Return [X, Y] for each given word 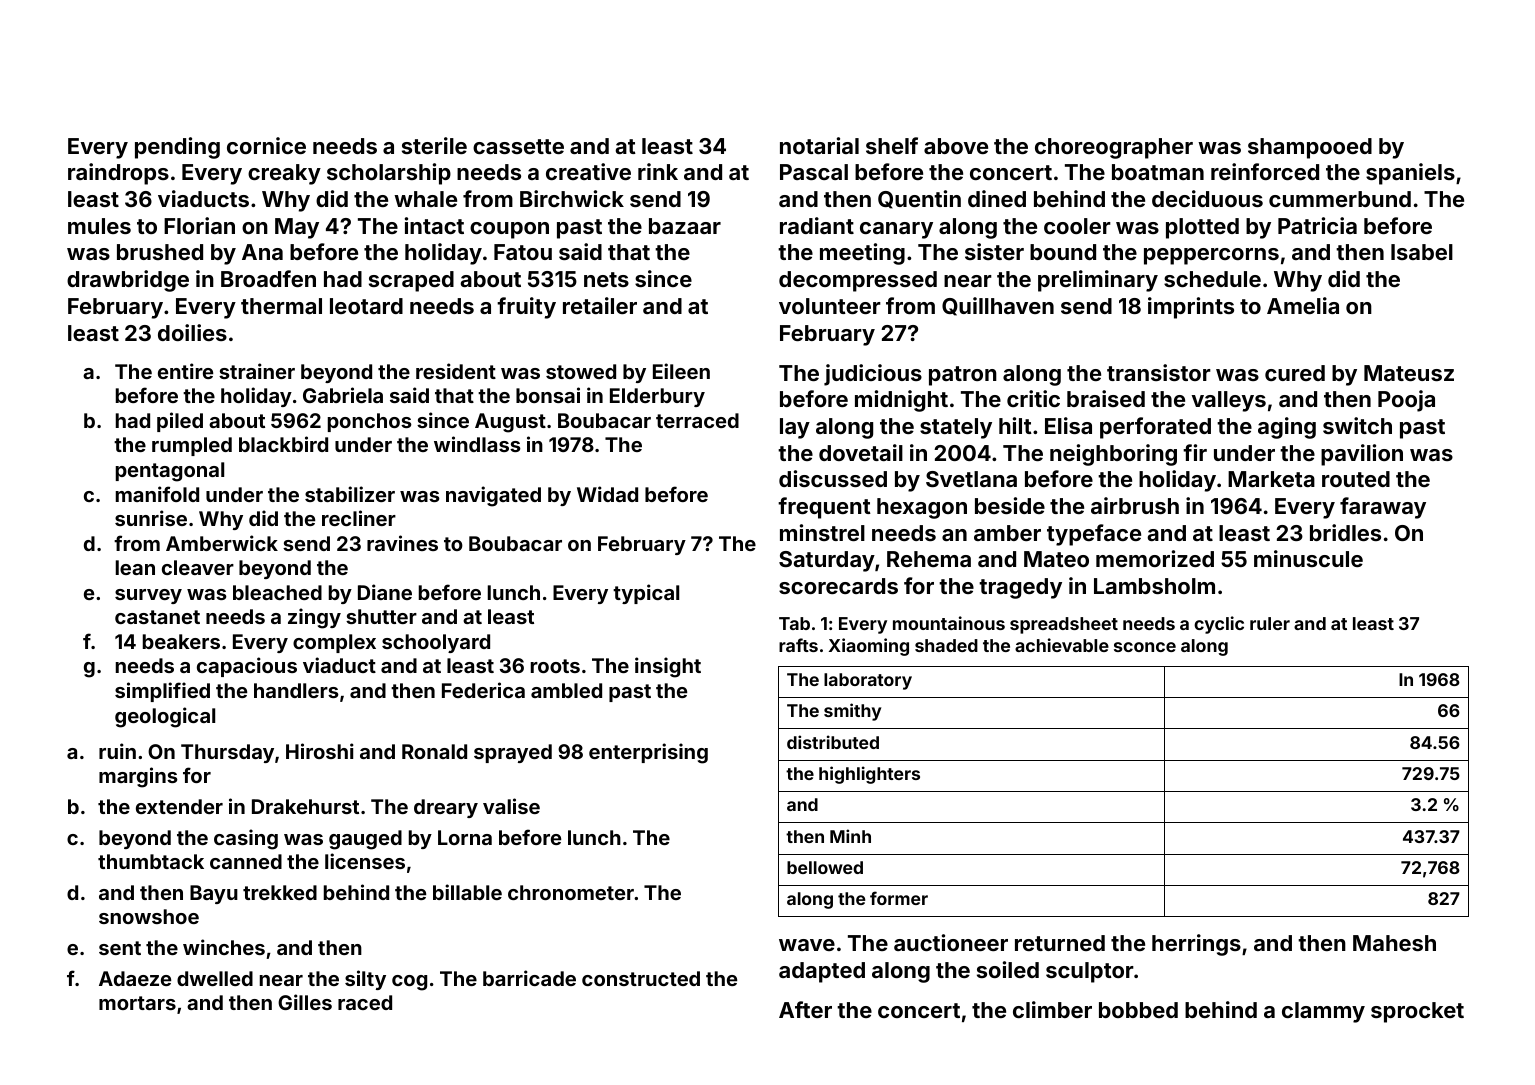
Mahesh [1394, 943]
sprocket [1417, 1012]
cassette [518, 146]
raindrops [118, 174]
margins [138, 777]
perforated [1155, 428]
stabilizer [350, 494]
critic [1033, 398]
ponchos [370, 422]
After [805, 1009]
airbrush [1135, 505]
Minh [850, 836]
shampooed [1310, 148]
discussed [833, 478]
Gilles [305, 1002]
